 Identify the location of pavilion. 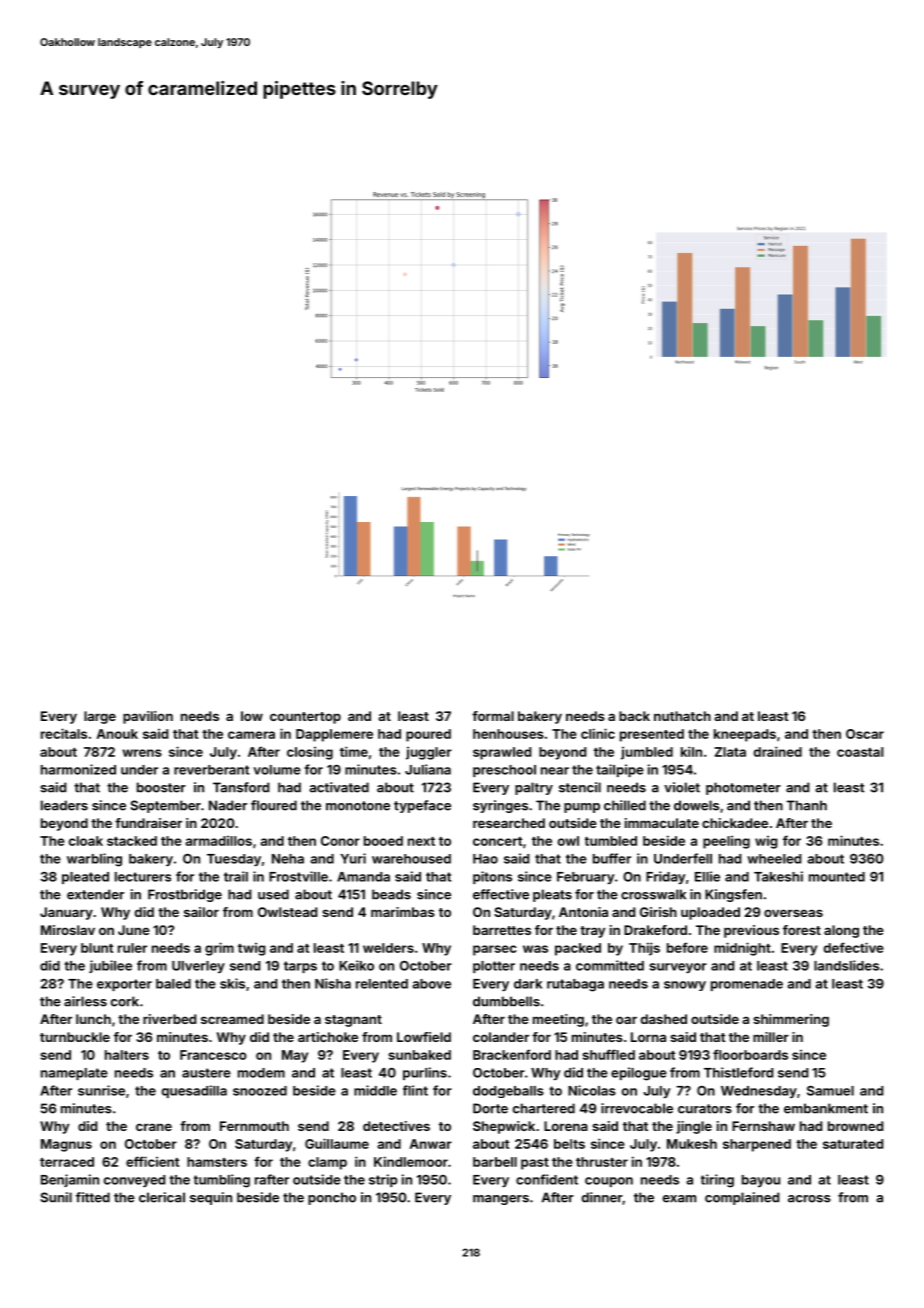
(148, 717).
